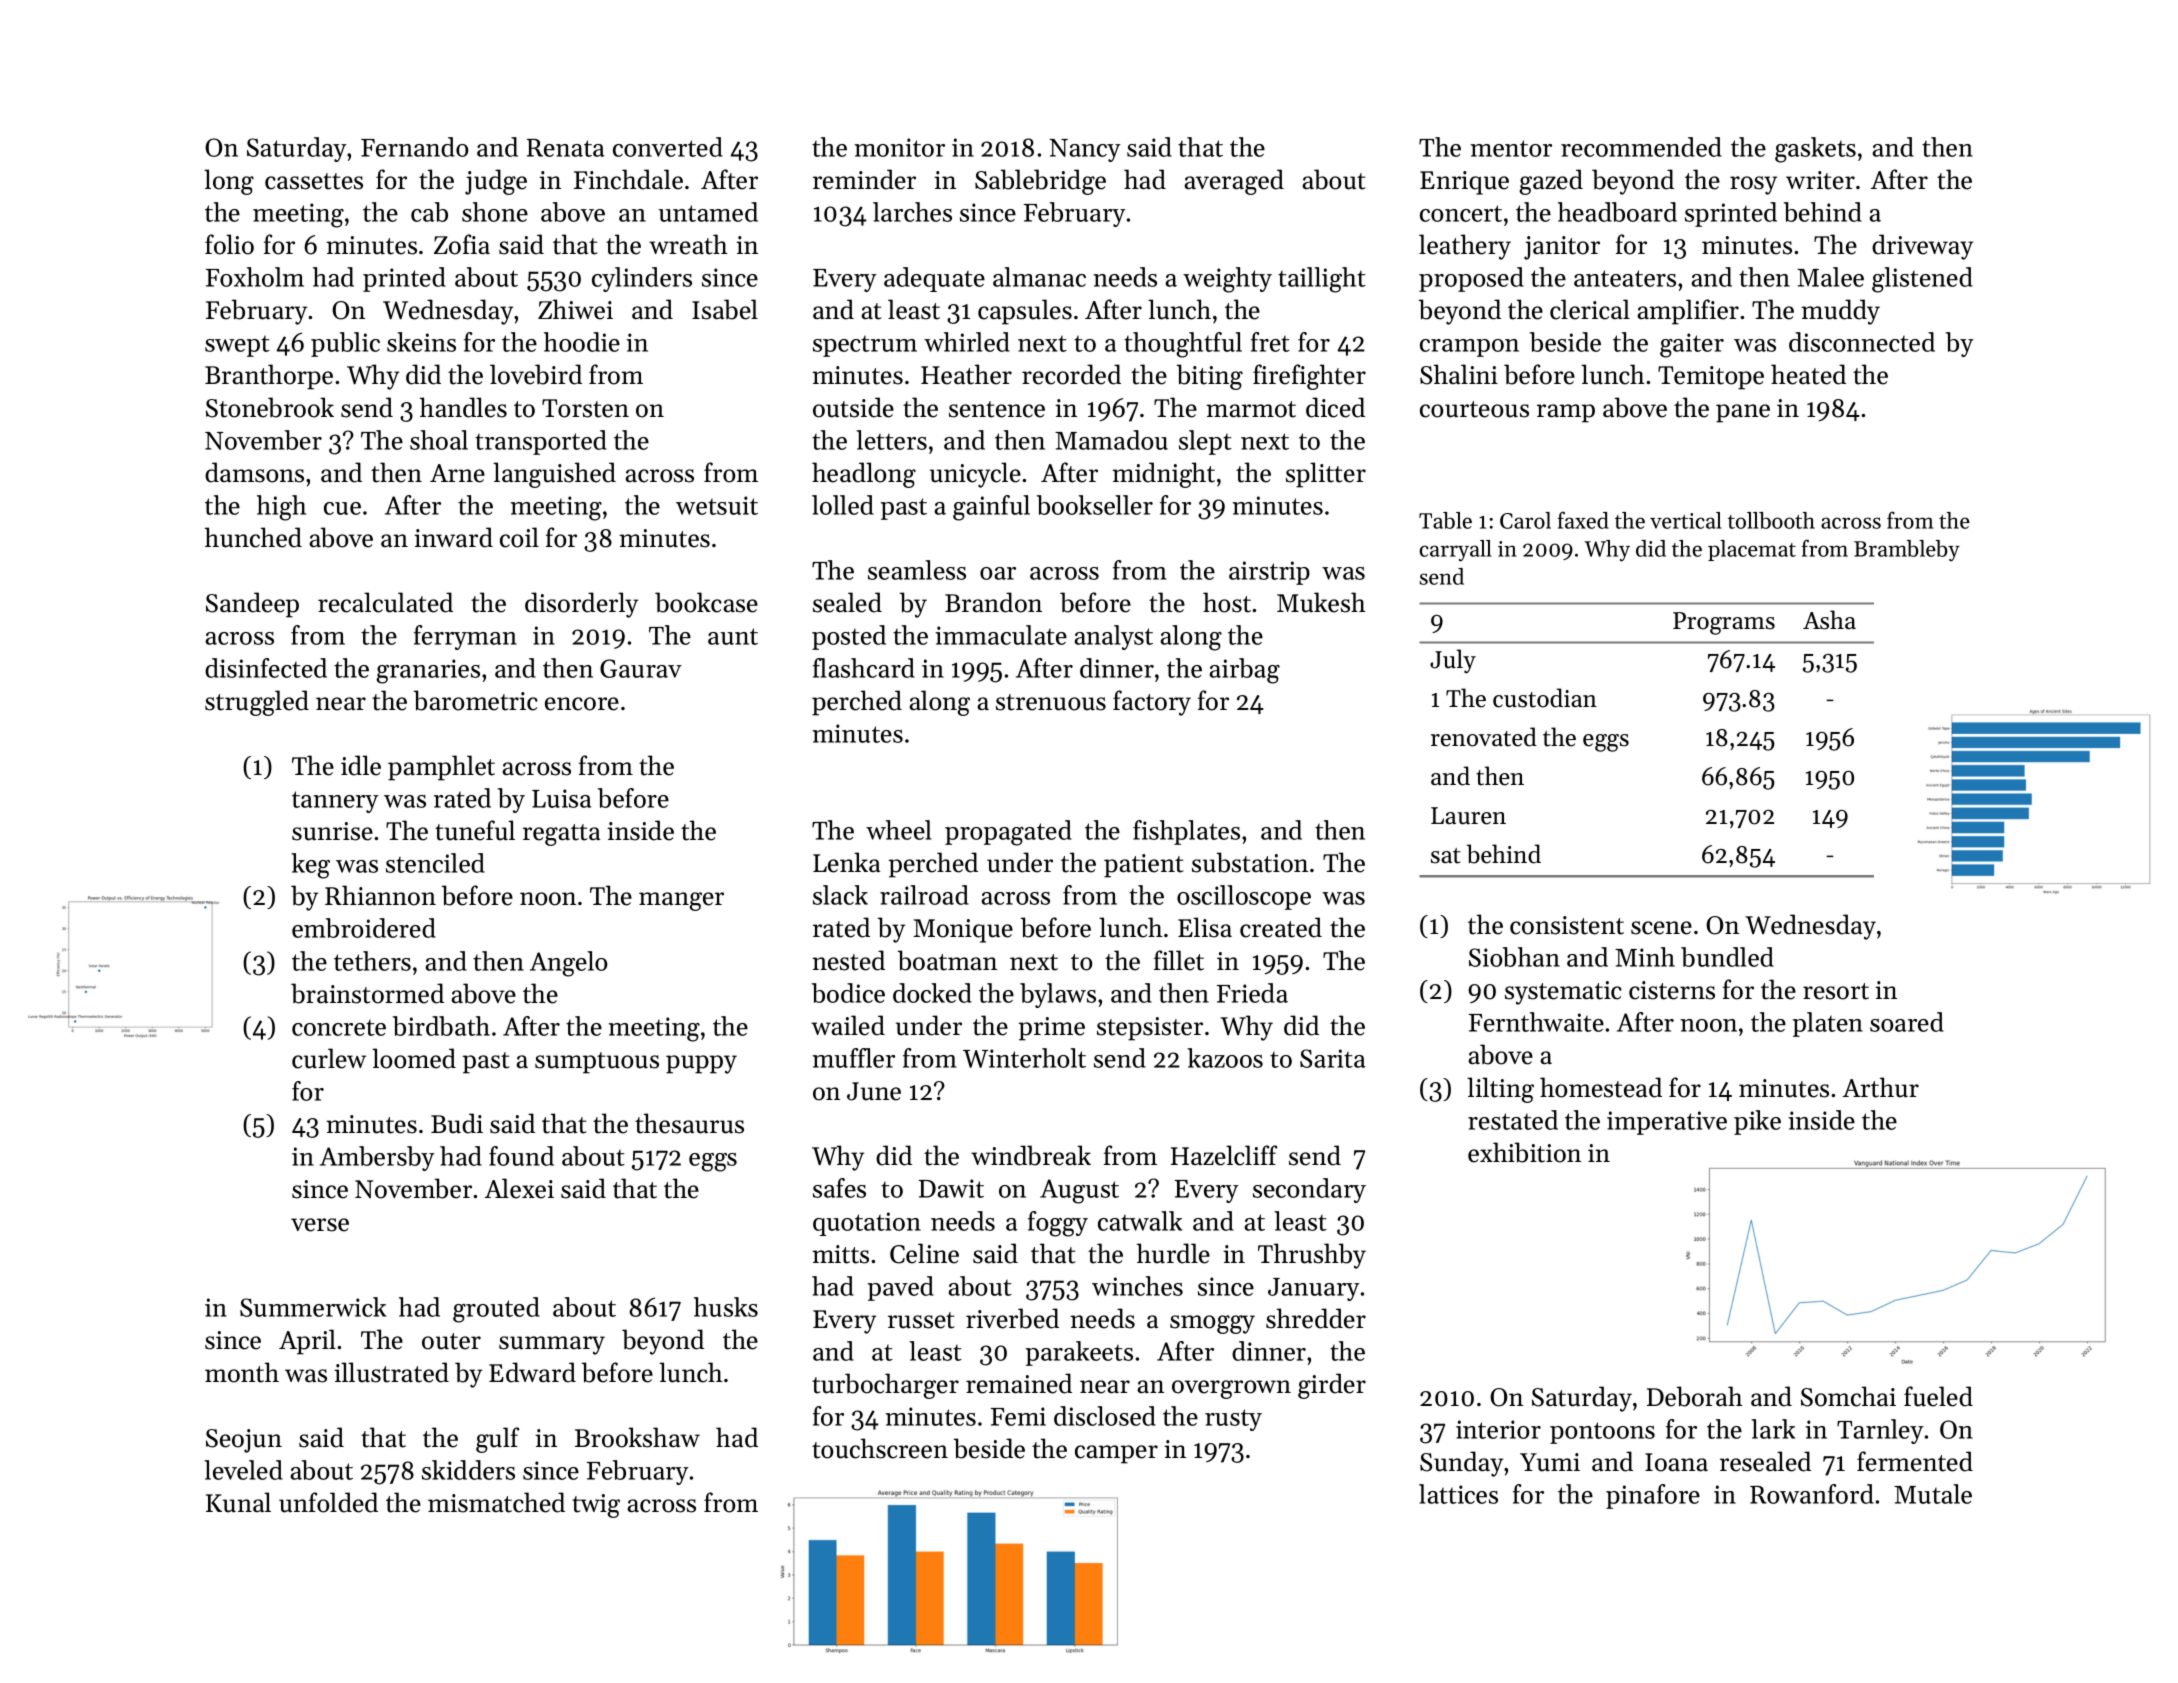 The height and width of the image is (1683, 2178). Describe the element at coordinates (1039, 277) in the image. I see `almanac` at that location.
